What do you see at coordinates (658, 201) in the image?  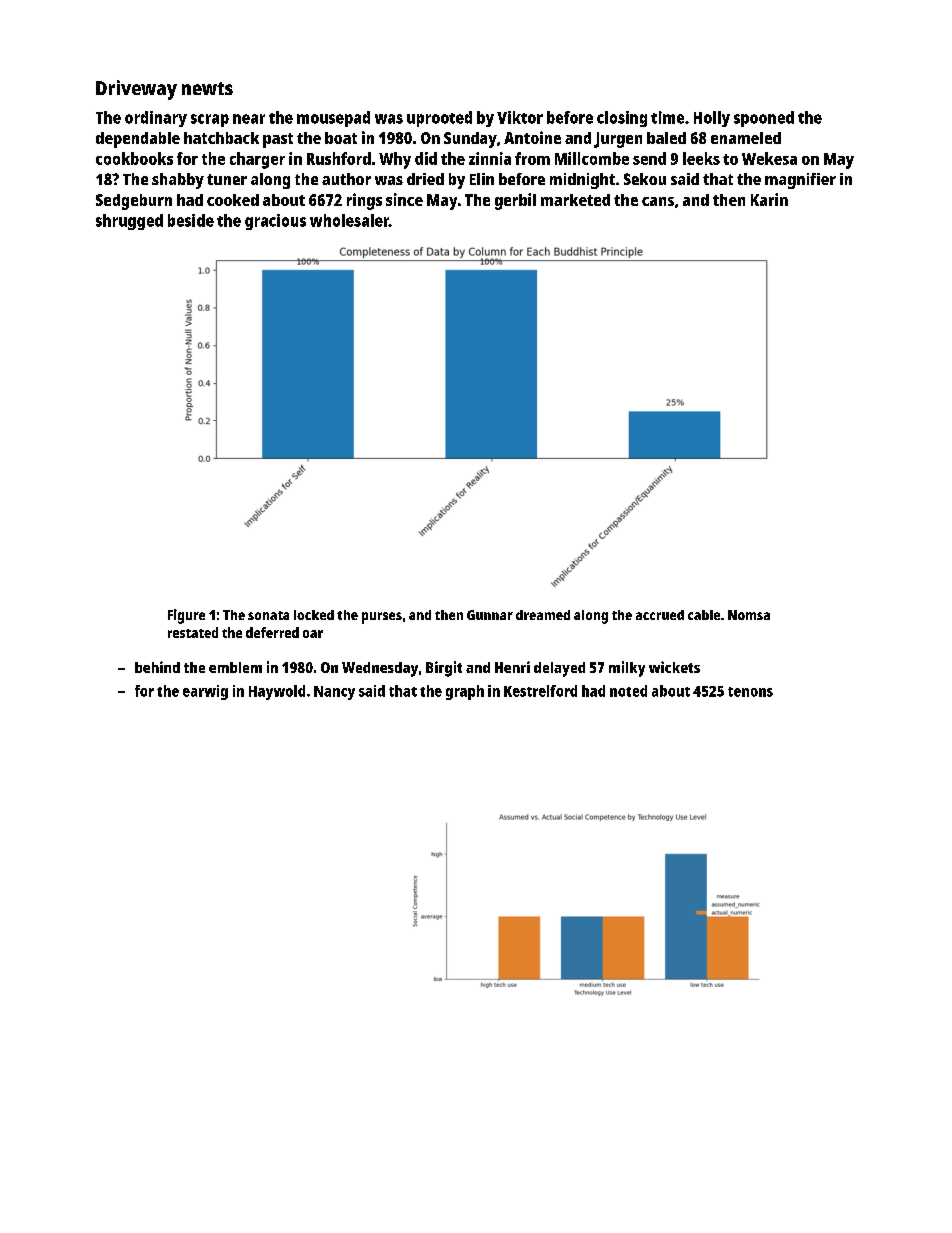 I see `cans` at bounding box center [658, 201].
